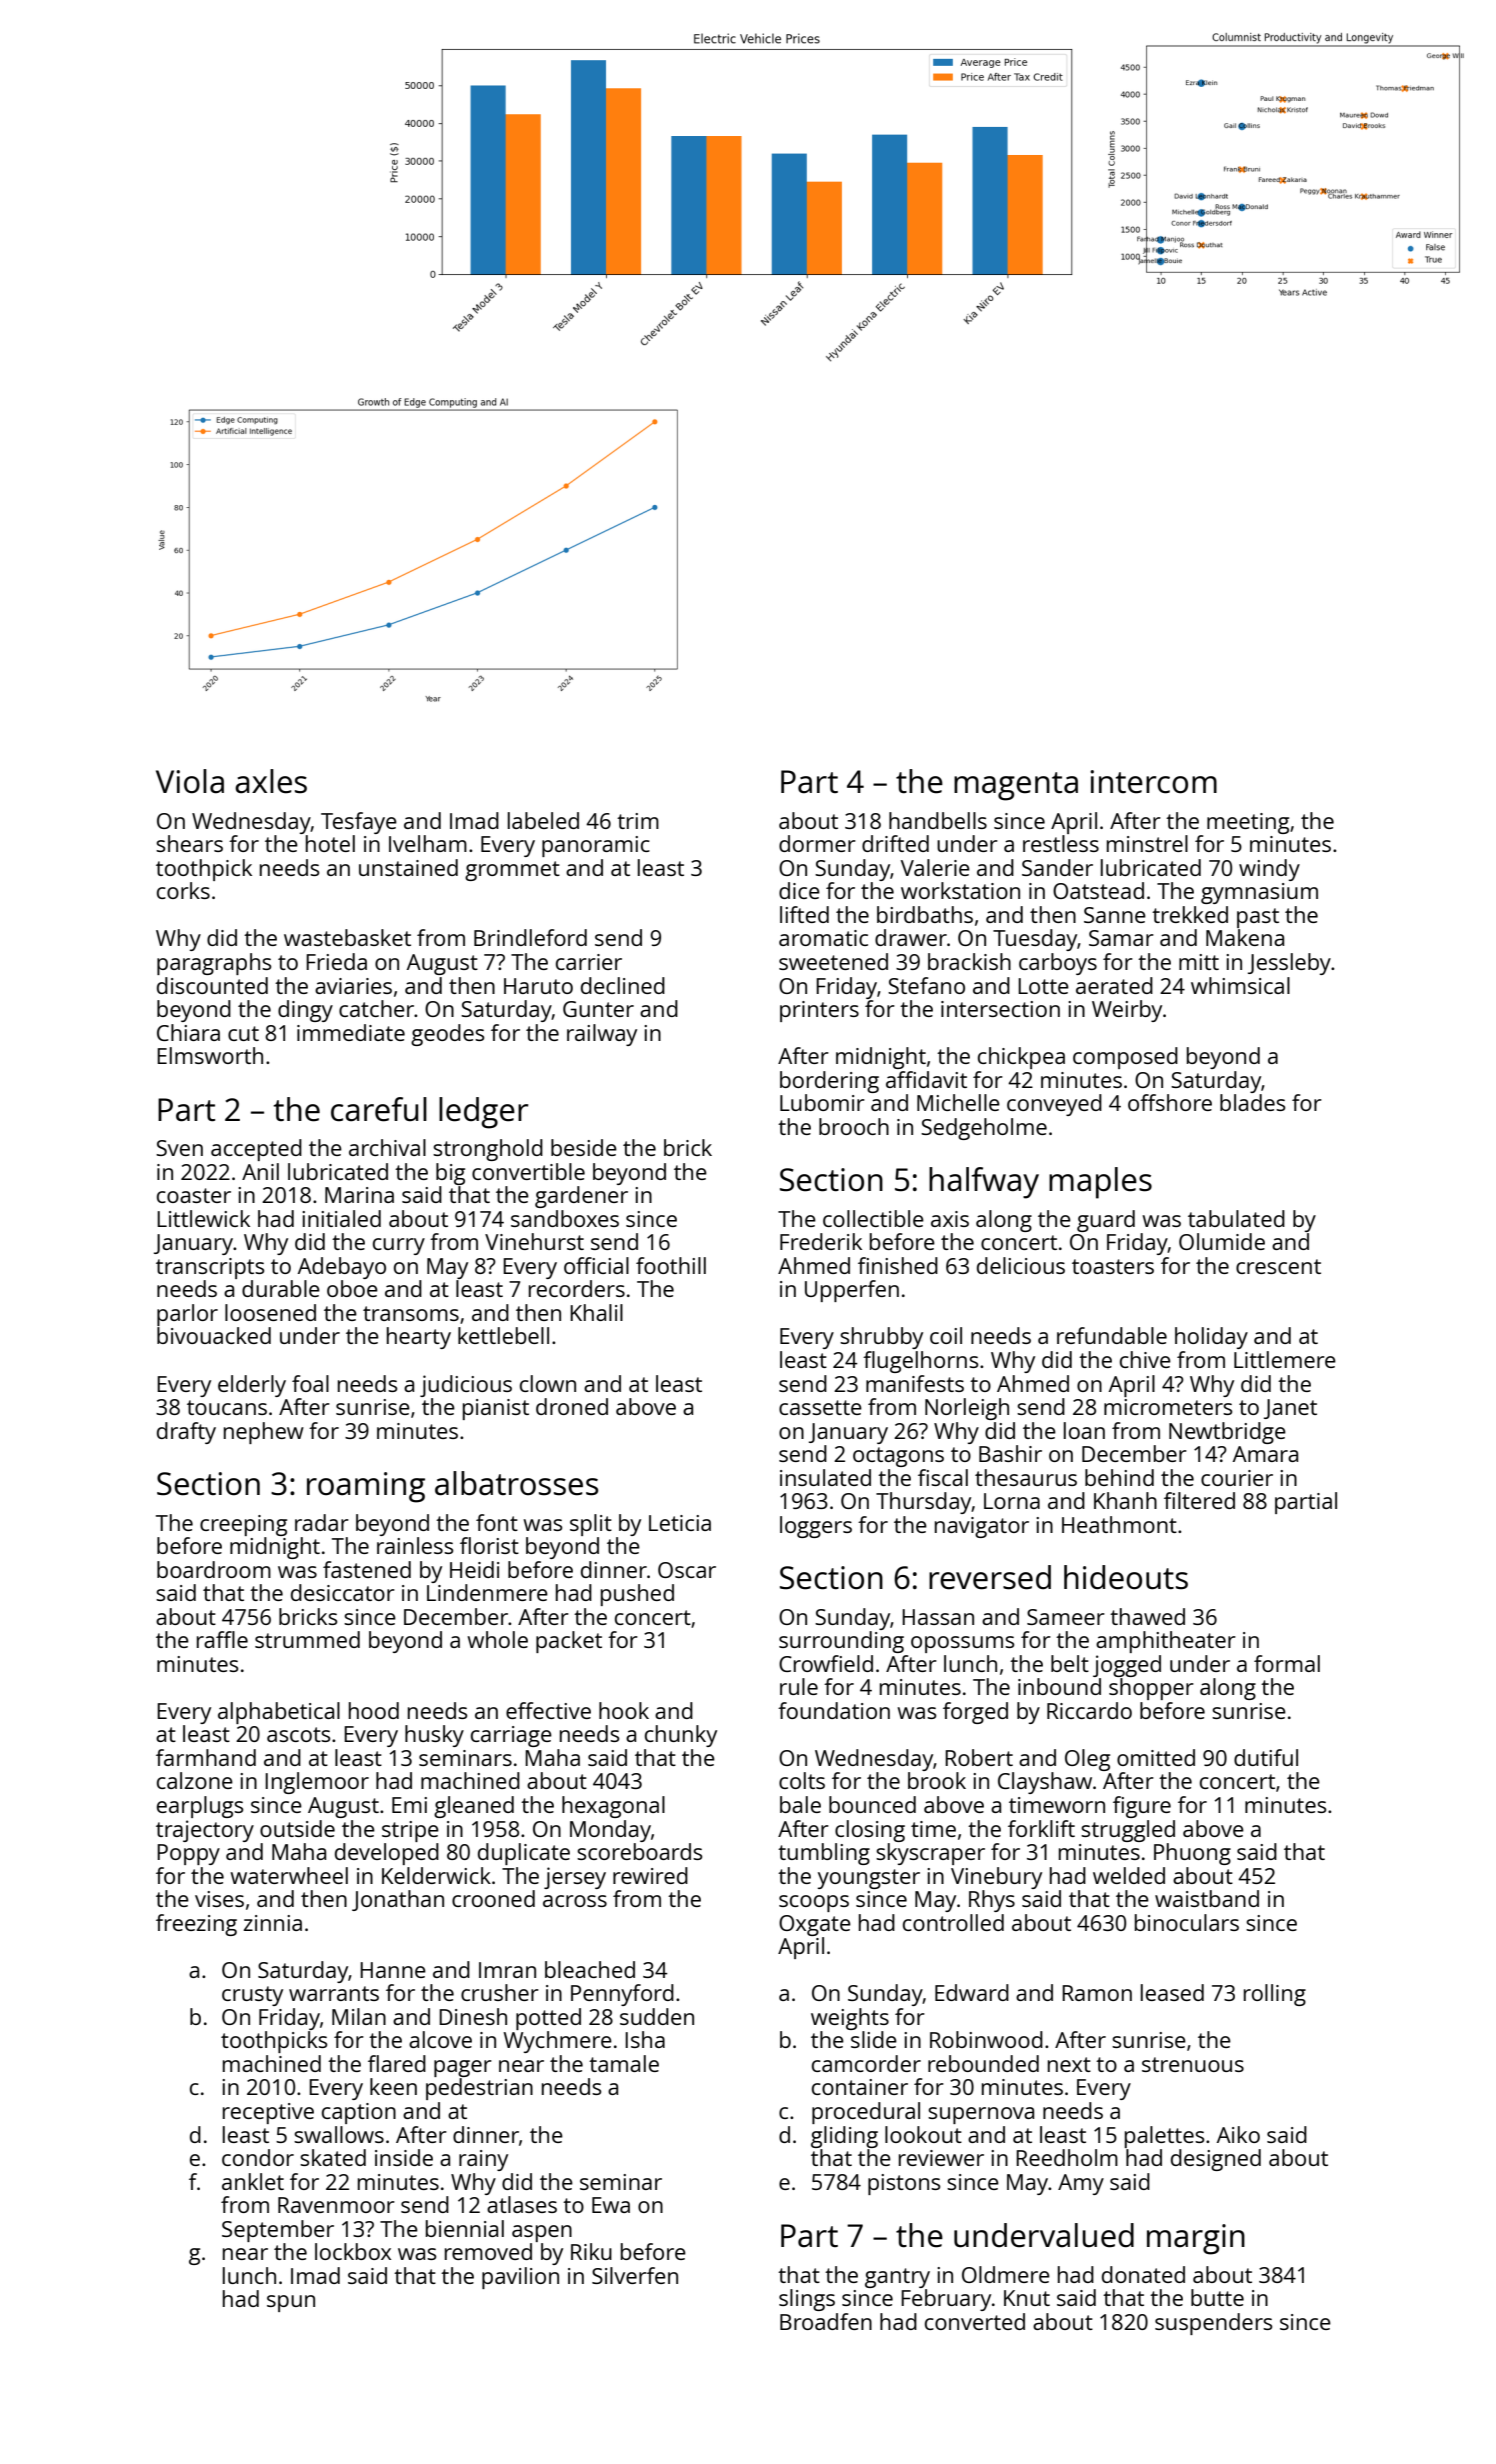  Describe the element at coordinates (1222, 1241) in the screenshot. I see `Olumide` at that location.
